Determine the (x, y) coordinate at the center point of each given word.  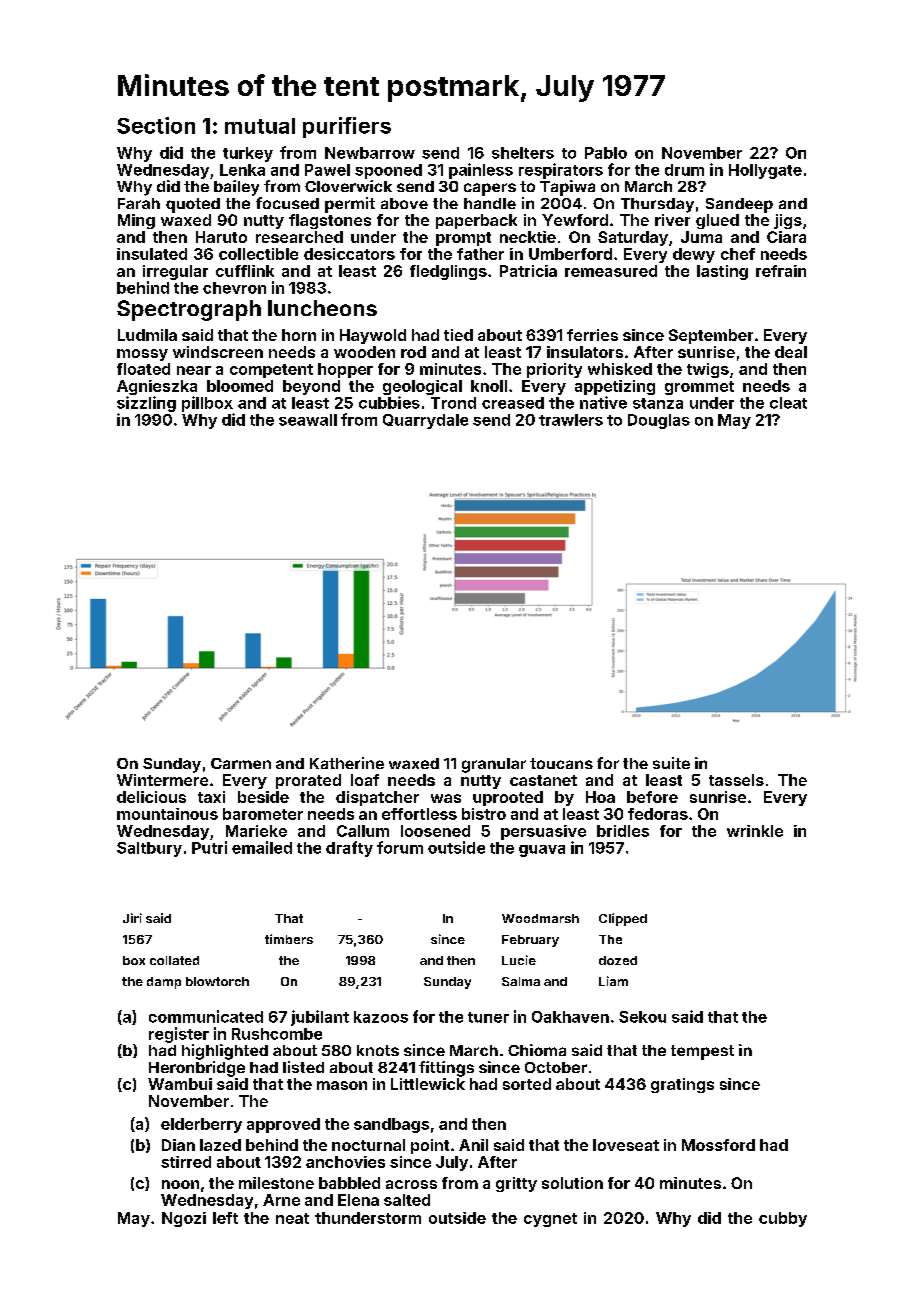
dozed (618, 960)
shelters (523, 153)
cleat (788, 403)
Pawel (327, 170)
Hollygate (765, 171)
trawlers (571, 420)
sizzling (146, 404)
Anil (473, 1145)
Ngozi (184, 1219)
